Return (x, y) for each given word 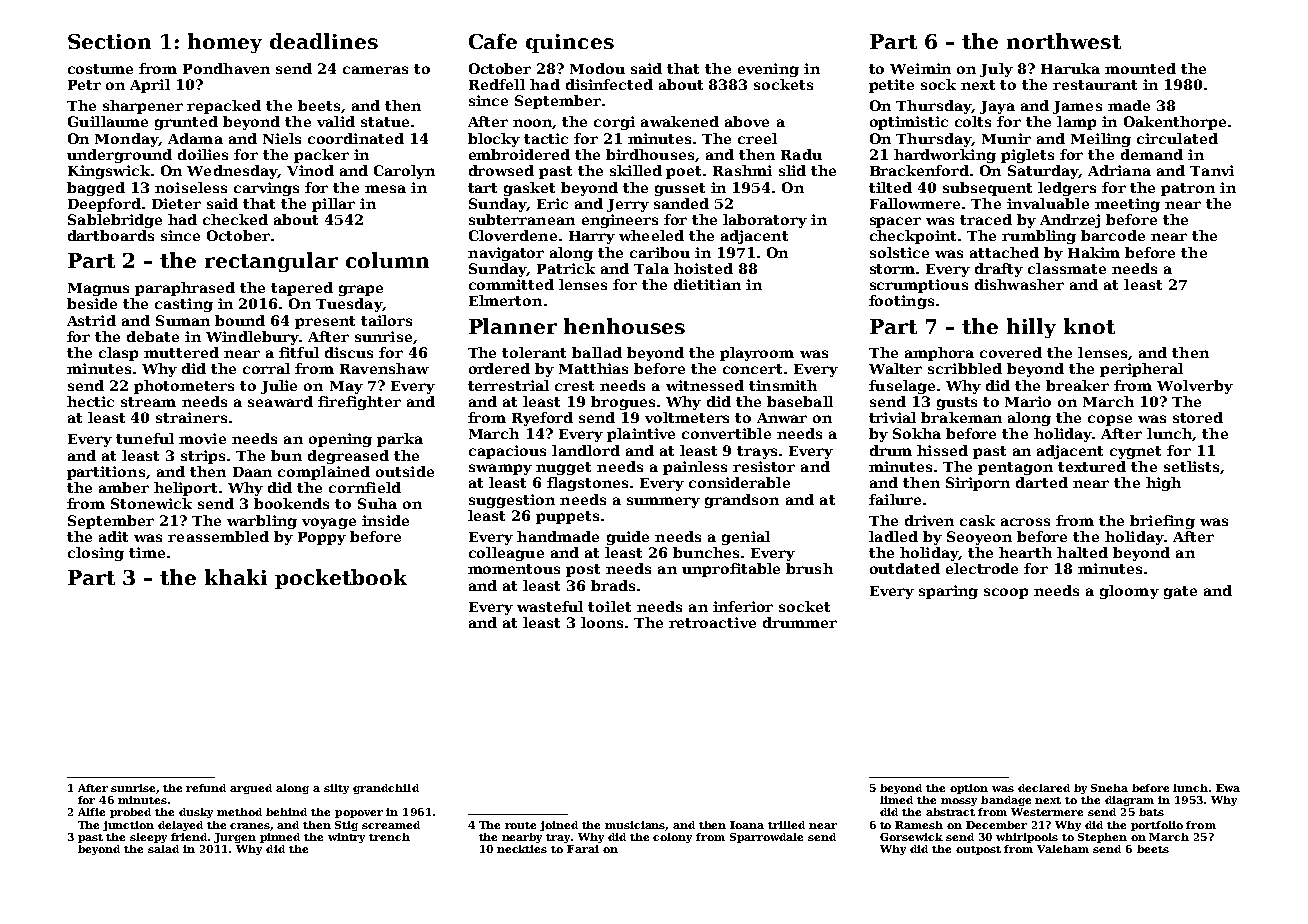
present (325, 322)
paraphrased (185, 289)
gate (1180, 592)
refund (206, 788)
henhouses (624, 326)
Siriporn (978, 484)
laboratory (765, 221)
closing (96, 554)
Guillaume (108, 121)
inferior (743, 606)
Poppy (322, 538)
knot (1089, 326)
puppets (567, 517)
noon (533, 124)
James (1077, 107)
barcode (1113, 235)
